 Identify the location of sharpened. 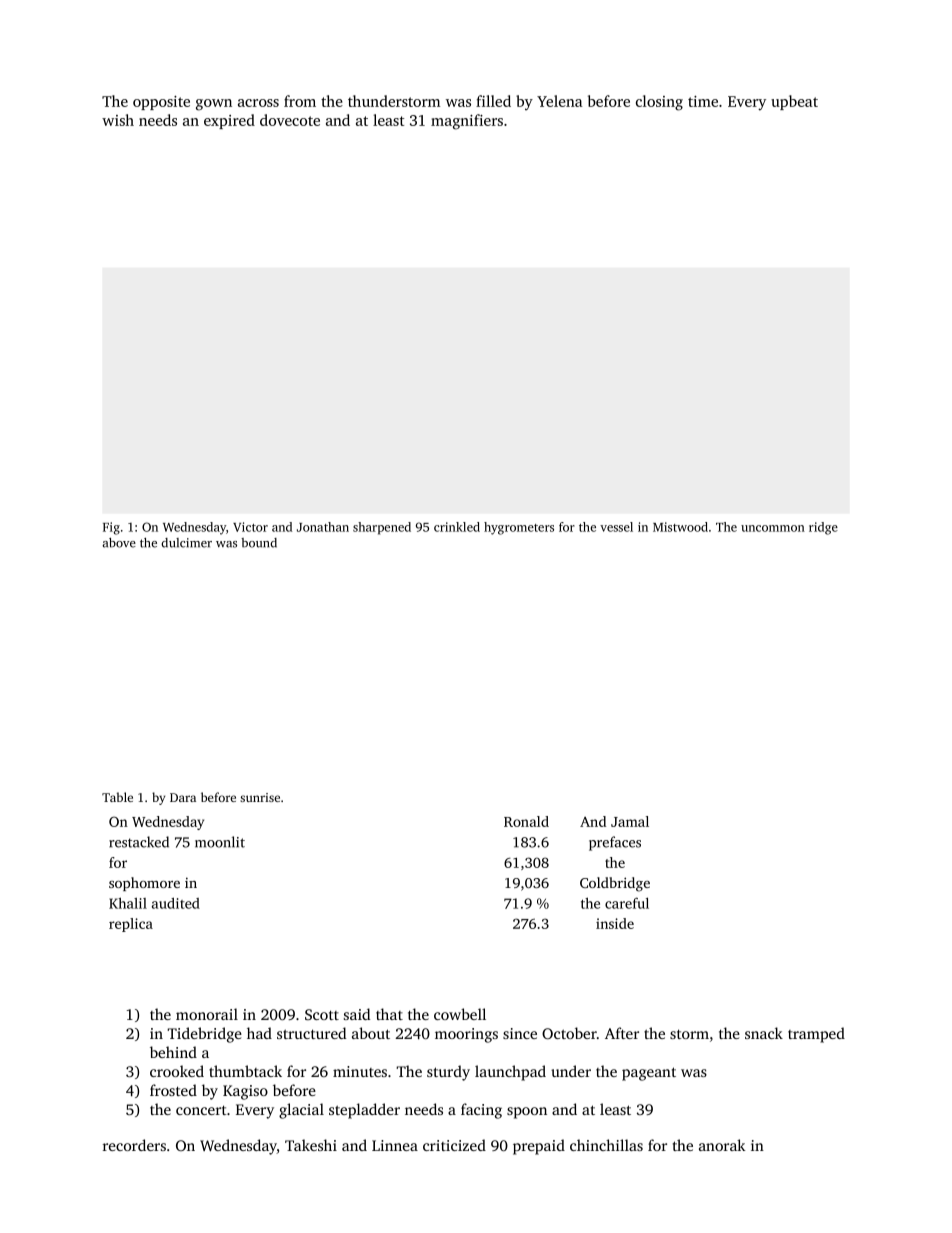
(382, 528).
